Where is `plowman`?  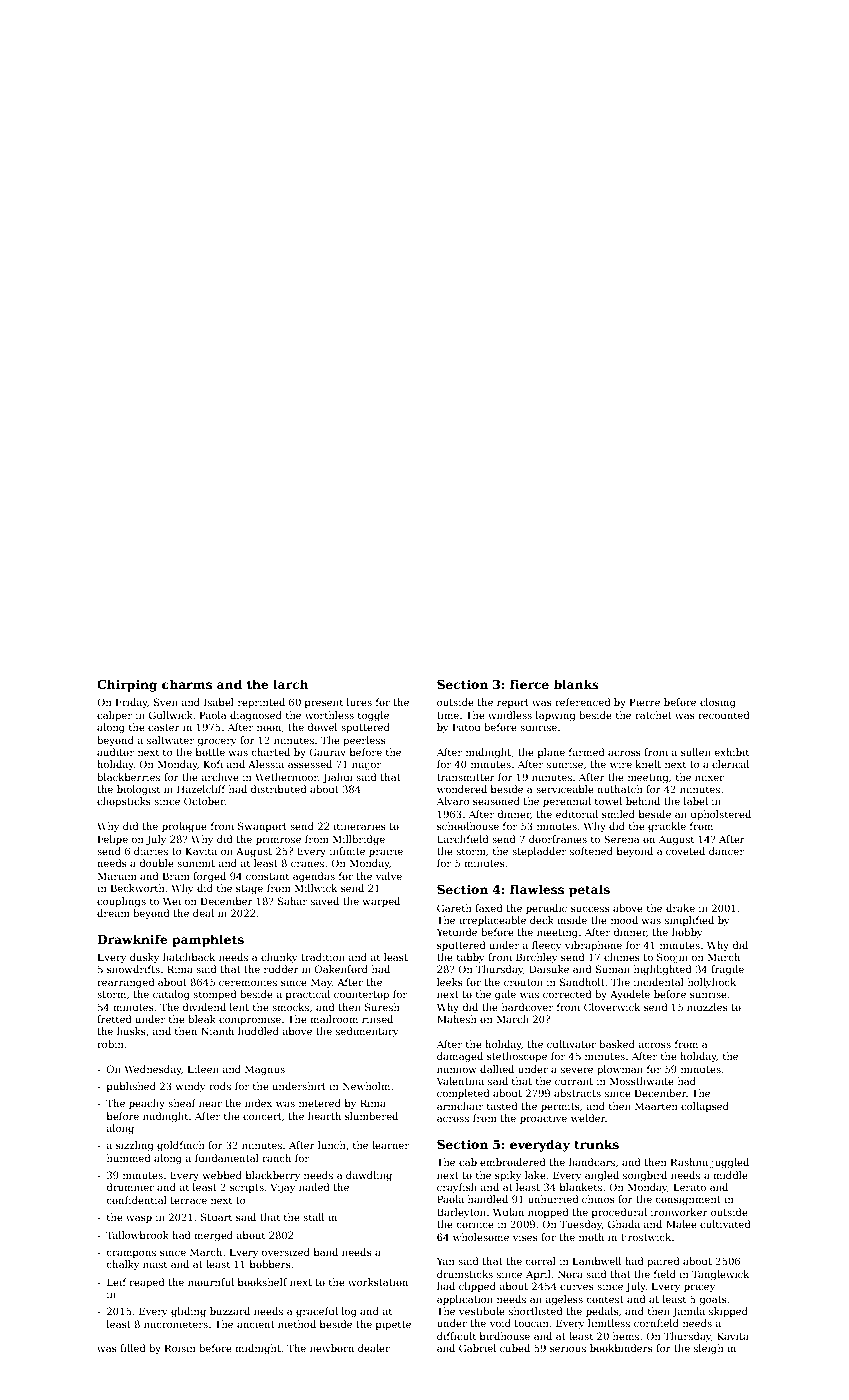
plowman is located at coordinates (620, 1070).
